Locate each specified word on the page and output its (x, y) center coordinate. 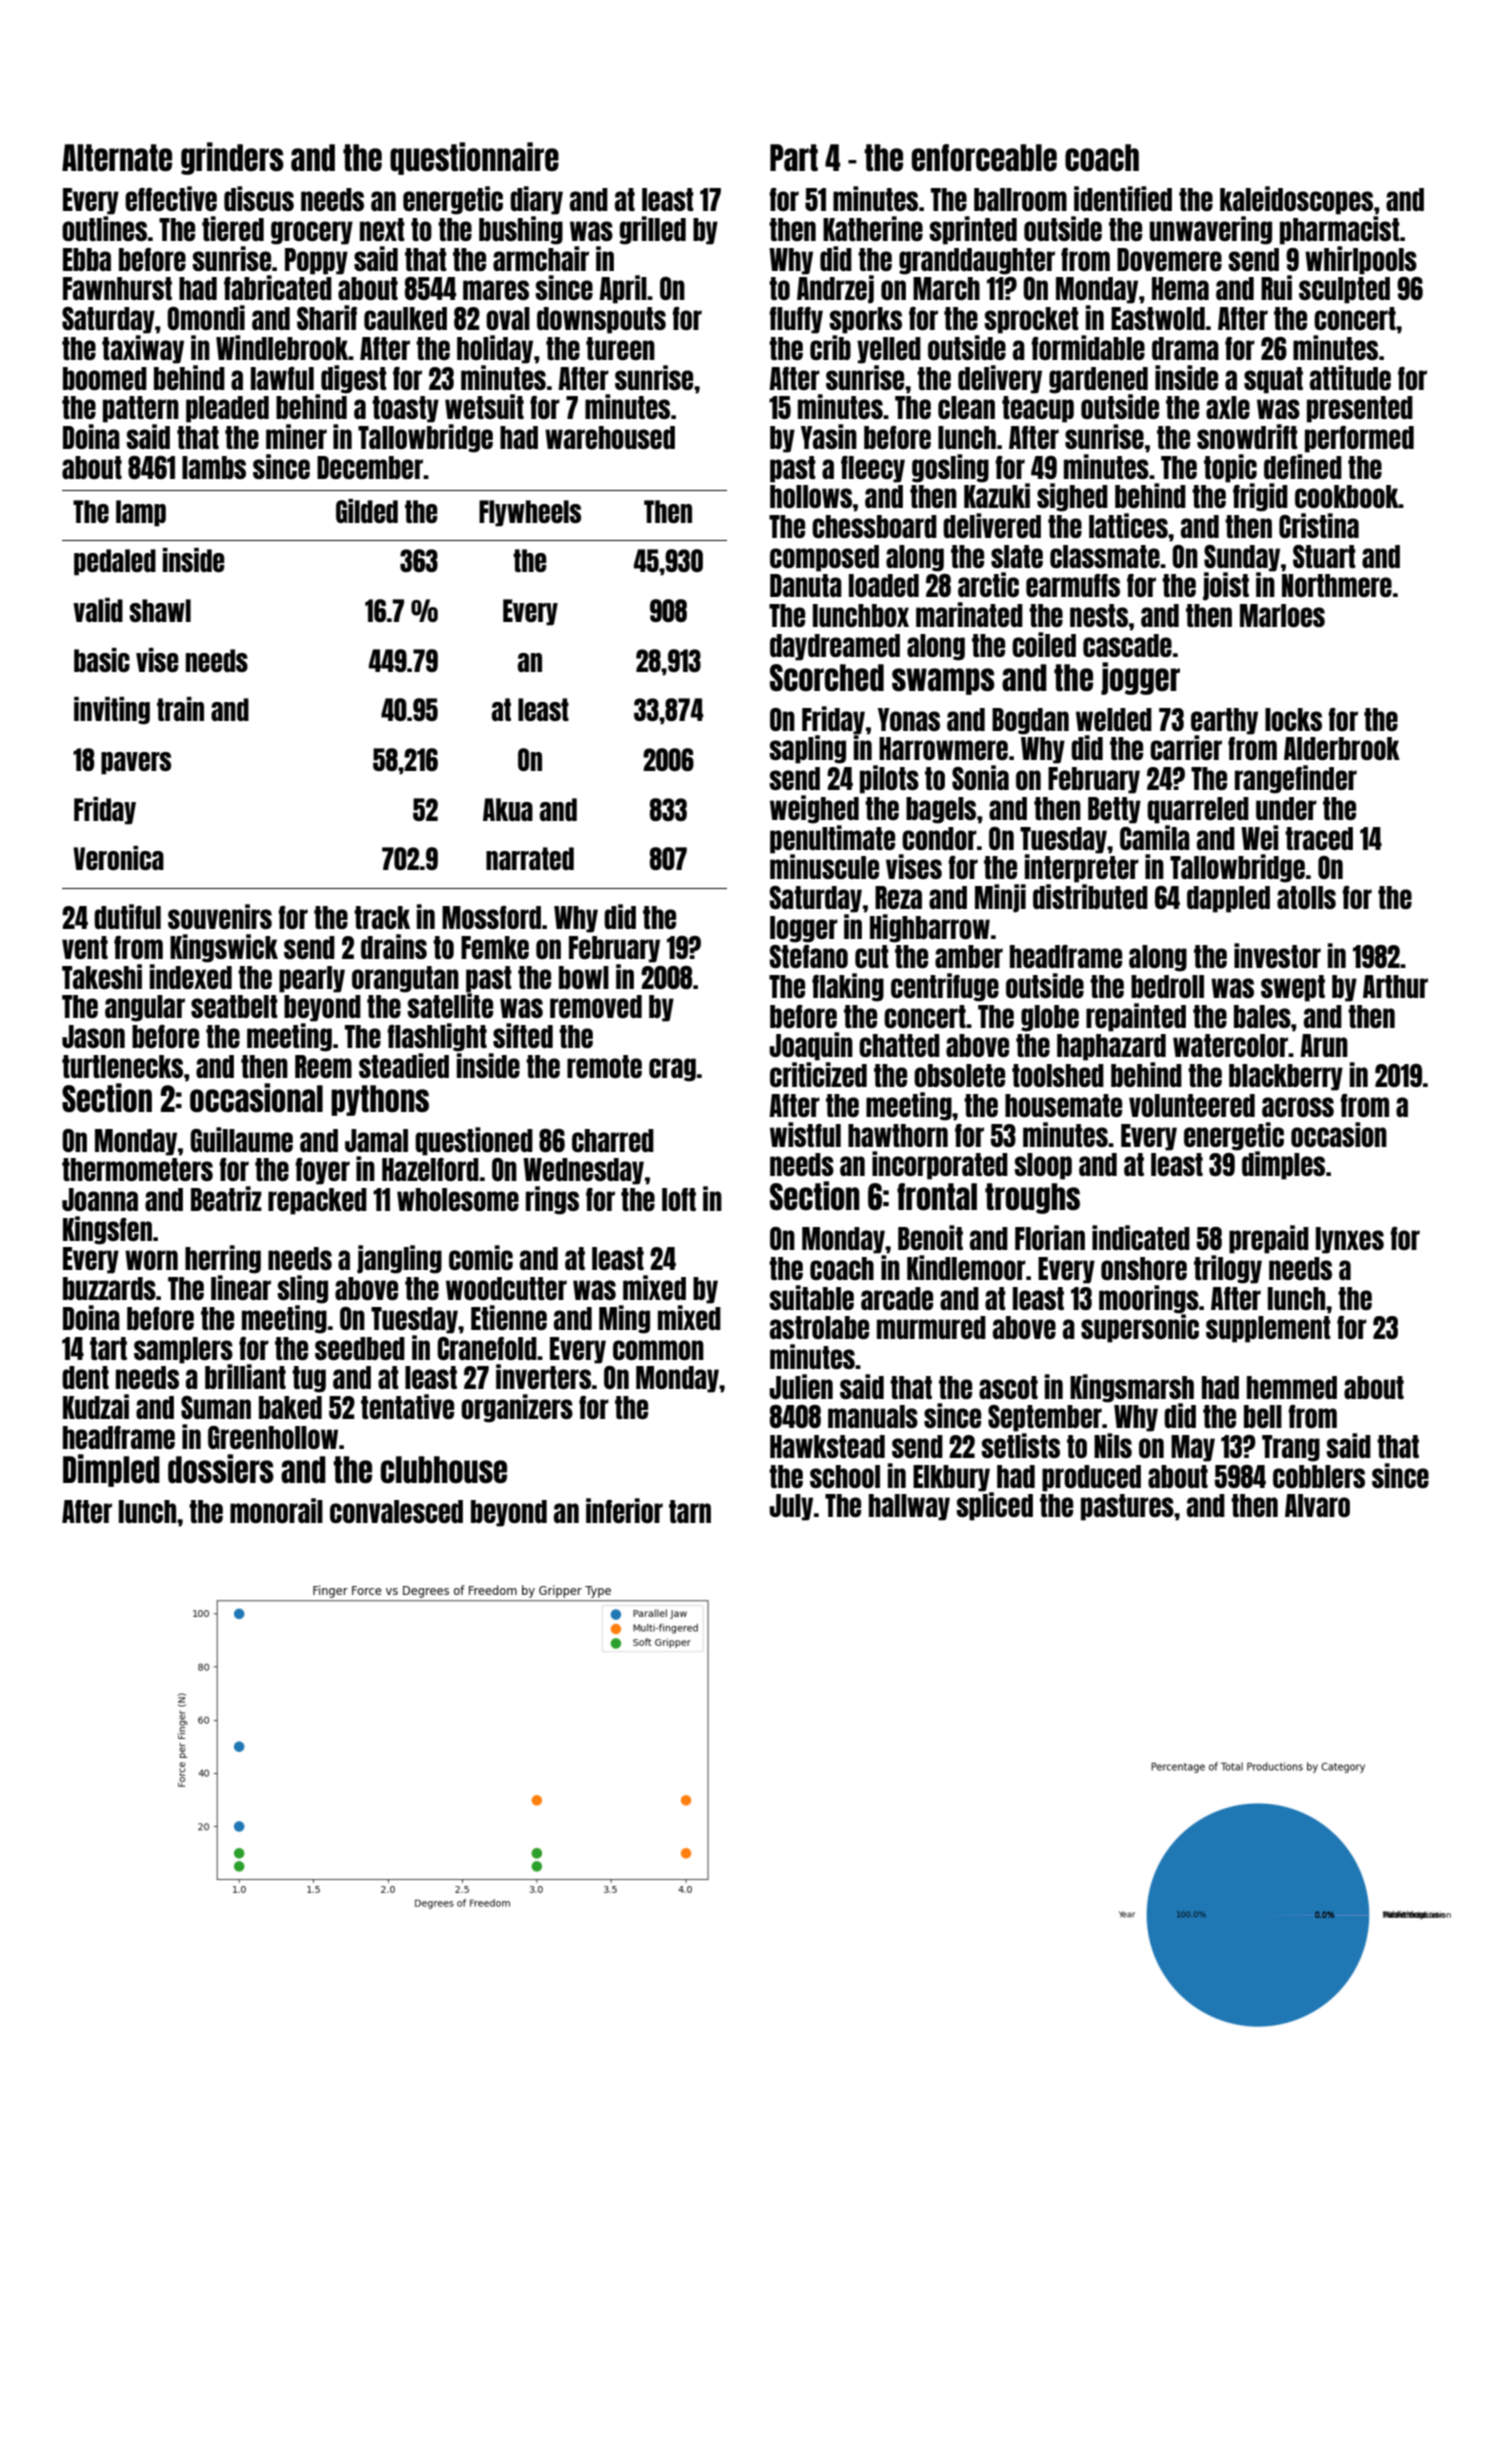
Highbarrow (930, 928)
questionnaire (474, 158)
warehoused (610, 437)
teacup (1038, 409)
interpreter (1082, 868)
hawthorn (898, 1135)
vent (85, 947)
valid (98, 610)
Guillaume (241, 1139)
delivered (992, 525)
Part (794, 157)
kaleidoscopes (1296, 200)
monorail (276, 1510)
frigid (1260, 497)
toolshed (1058, 1075)
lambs (214, 467)
